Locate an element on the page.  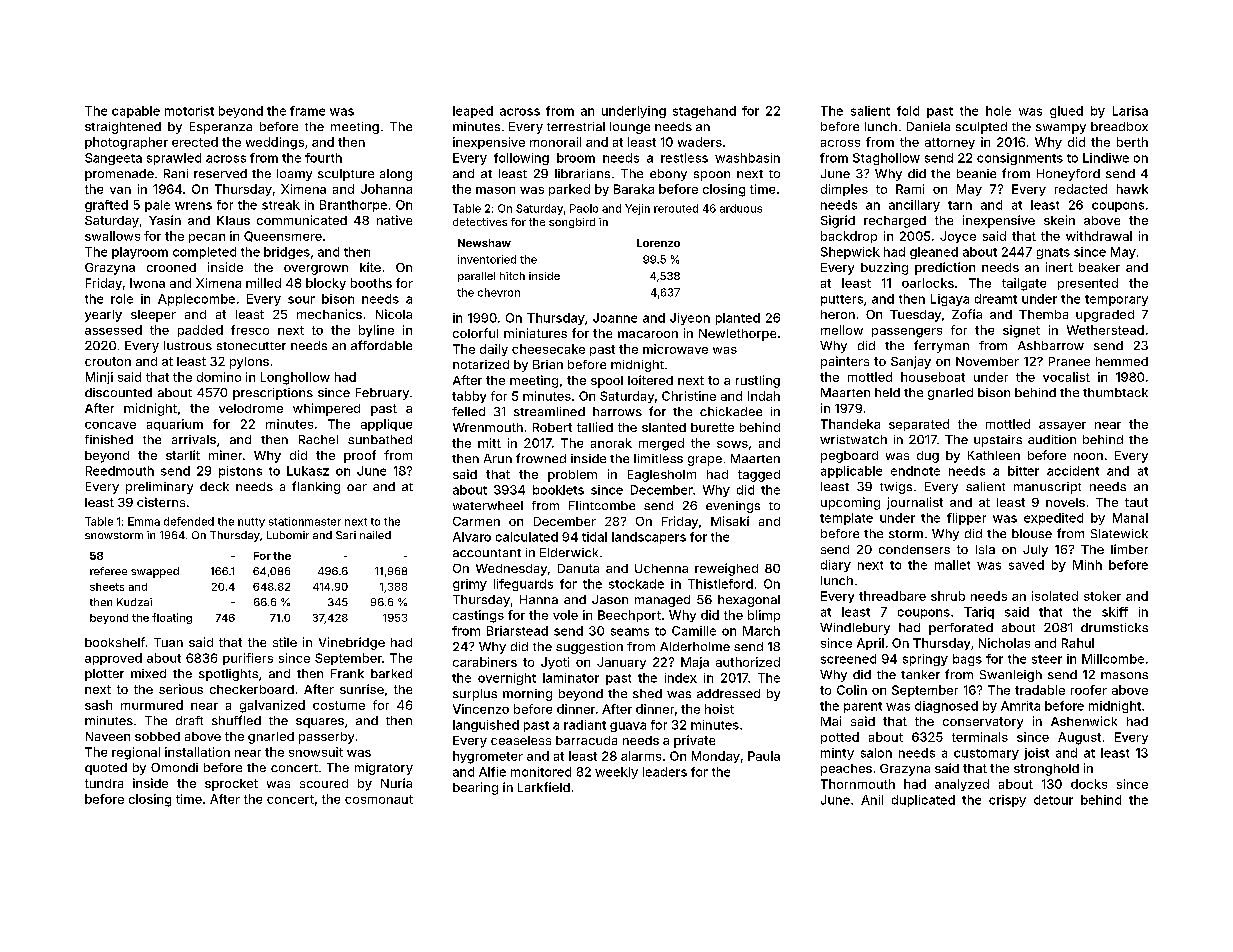
Sari is located at coordinates (346, 535).
